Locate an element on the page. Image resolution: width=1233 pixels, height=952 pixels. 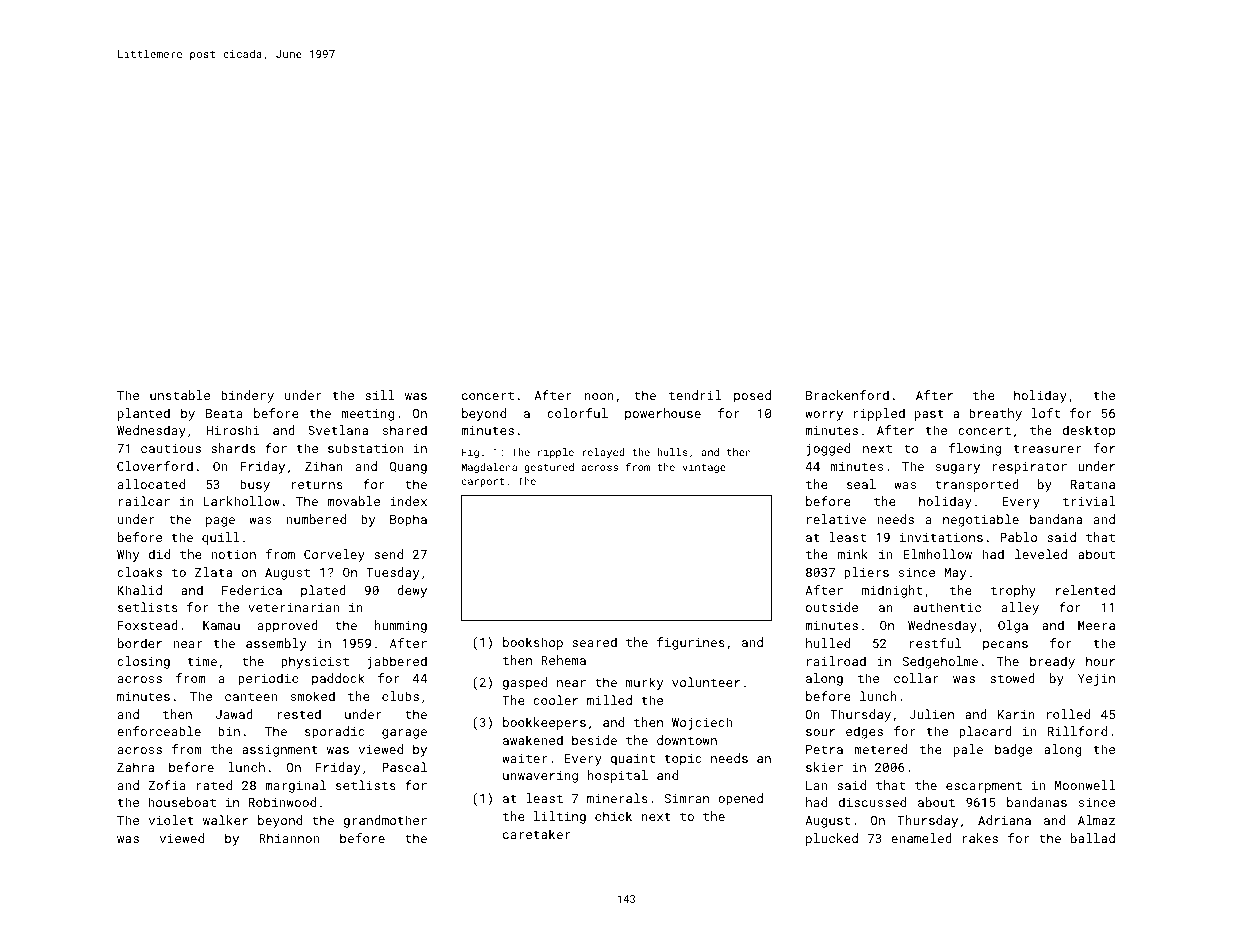
past is located at coordinates (929, 415).
